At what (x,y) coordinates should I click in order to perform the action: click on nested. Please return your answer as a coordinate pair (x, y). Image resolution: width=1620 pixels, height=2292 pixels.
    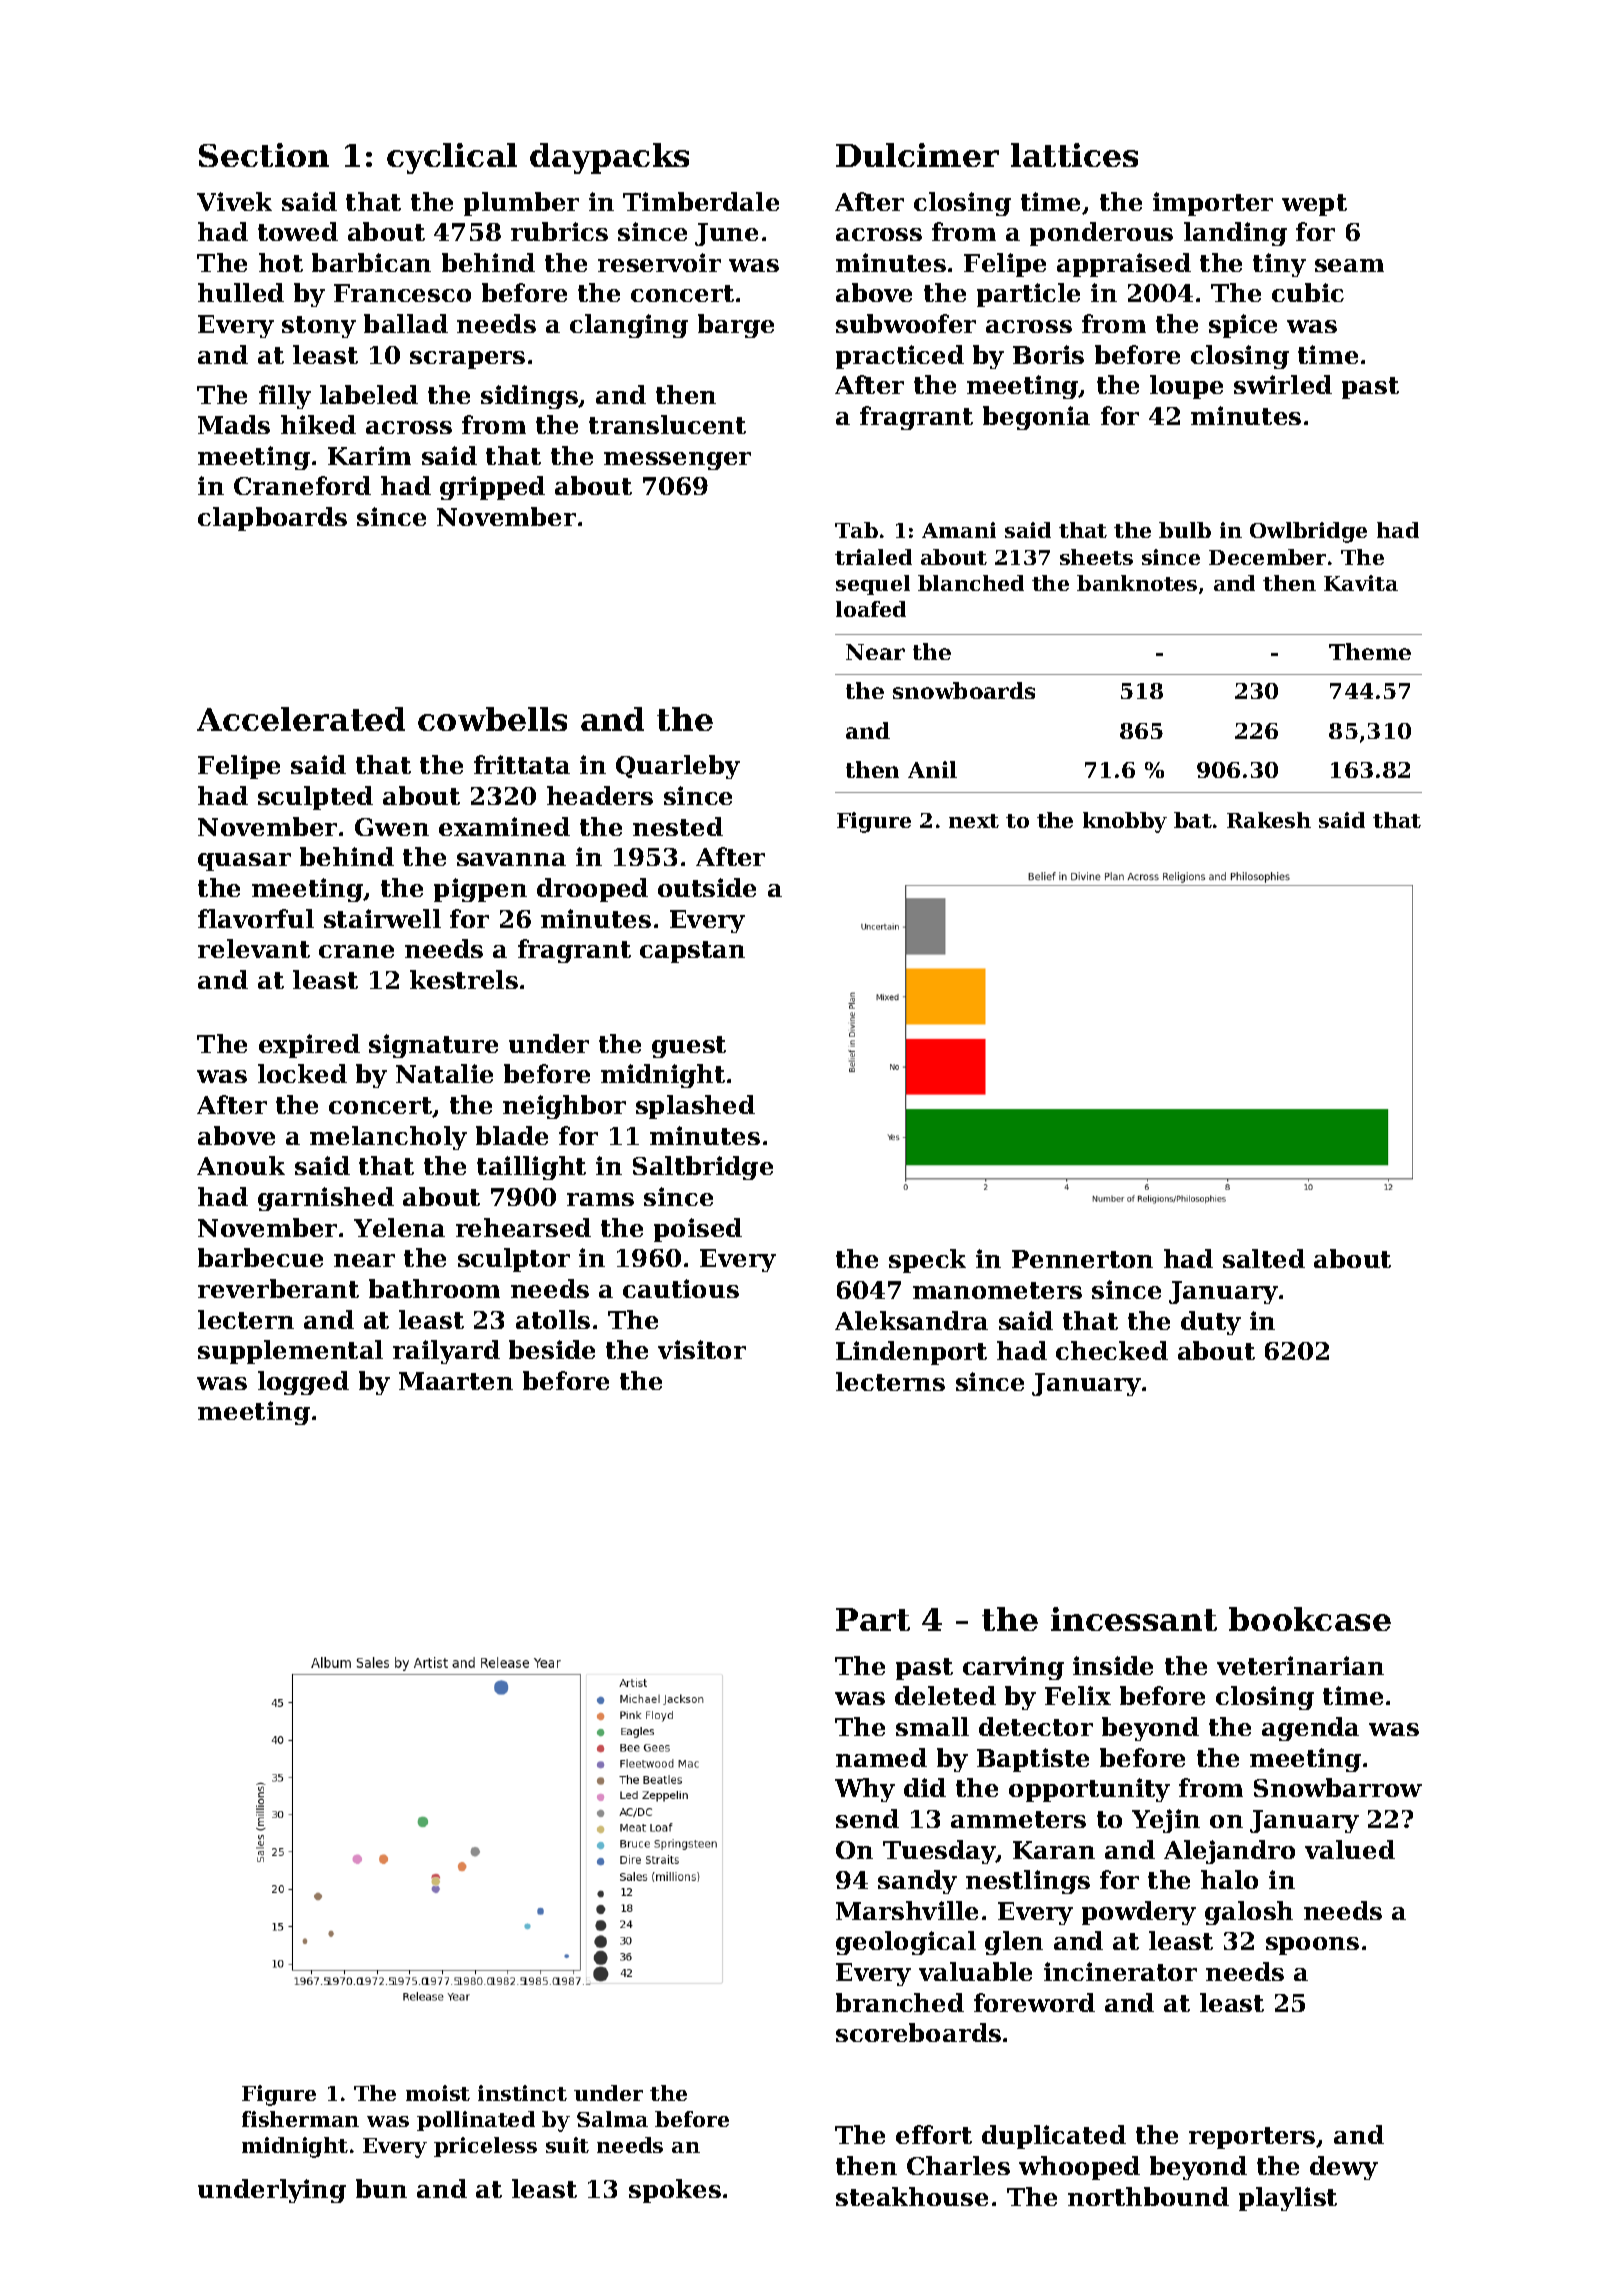
    Looking at the image, I should click on (678, 826).
